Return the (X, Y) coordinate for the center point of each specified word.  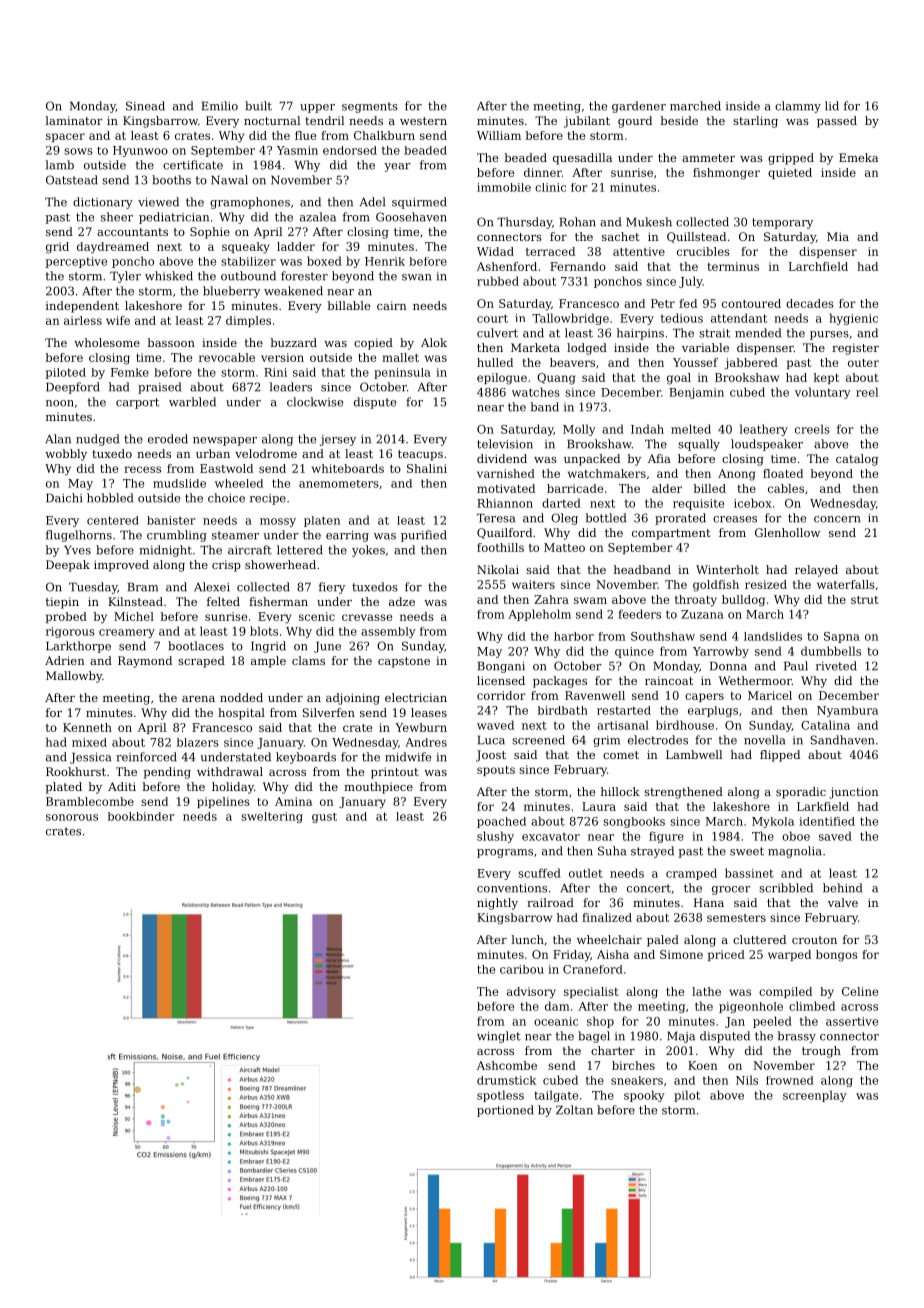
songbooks (634, 822)
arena (198, 699)
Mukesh (649, 222)
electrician (416, 697)
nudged (97, 440)
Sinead (145, 106)
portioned (505, 1111)
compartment (671, 534)
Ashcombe (507, 1065)
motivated (506, 488)
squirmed (419, 203)
